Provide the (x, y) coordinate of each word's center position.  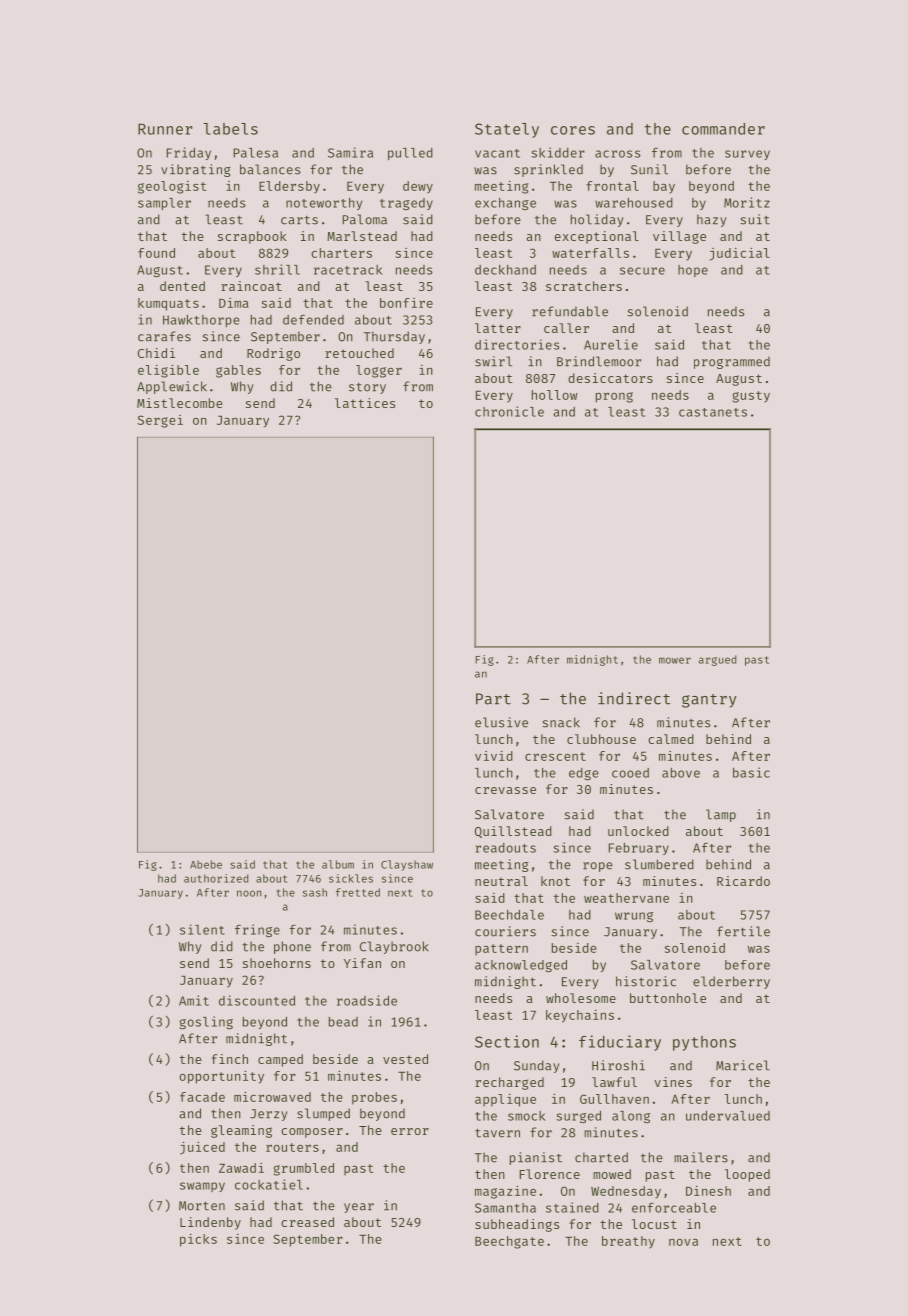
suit (755, 219)
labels (230, 129)
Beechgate (509, 1242)
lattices (365, 403)
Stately (507, 130)
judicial (740, 254)
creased (307, 1222)
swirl (493, 361)
